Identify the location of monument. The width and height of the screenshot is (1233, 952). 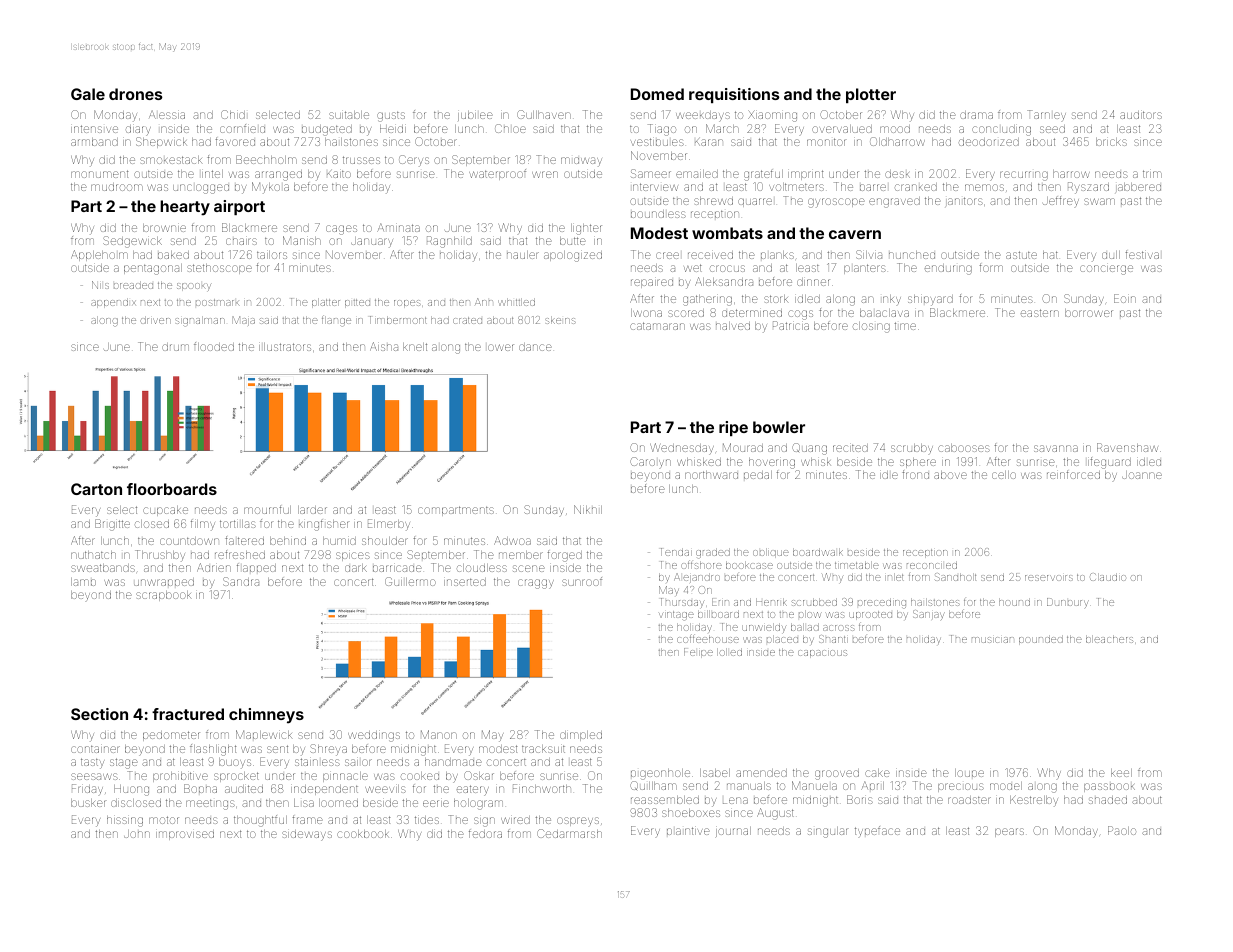
(99, 174).
